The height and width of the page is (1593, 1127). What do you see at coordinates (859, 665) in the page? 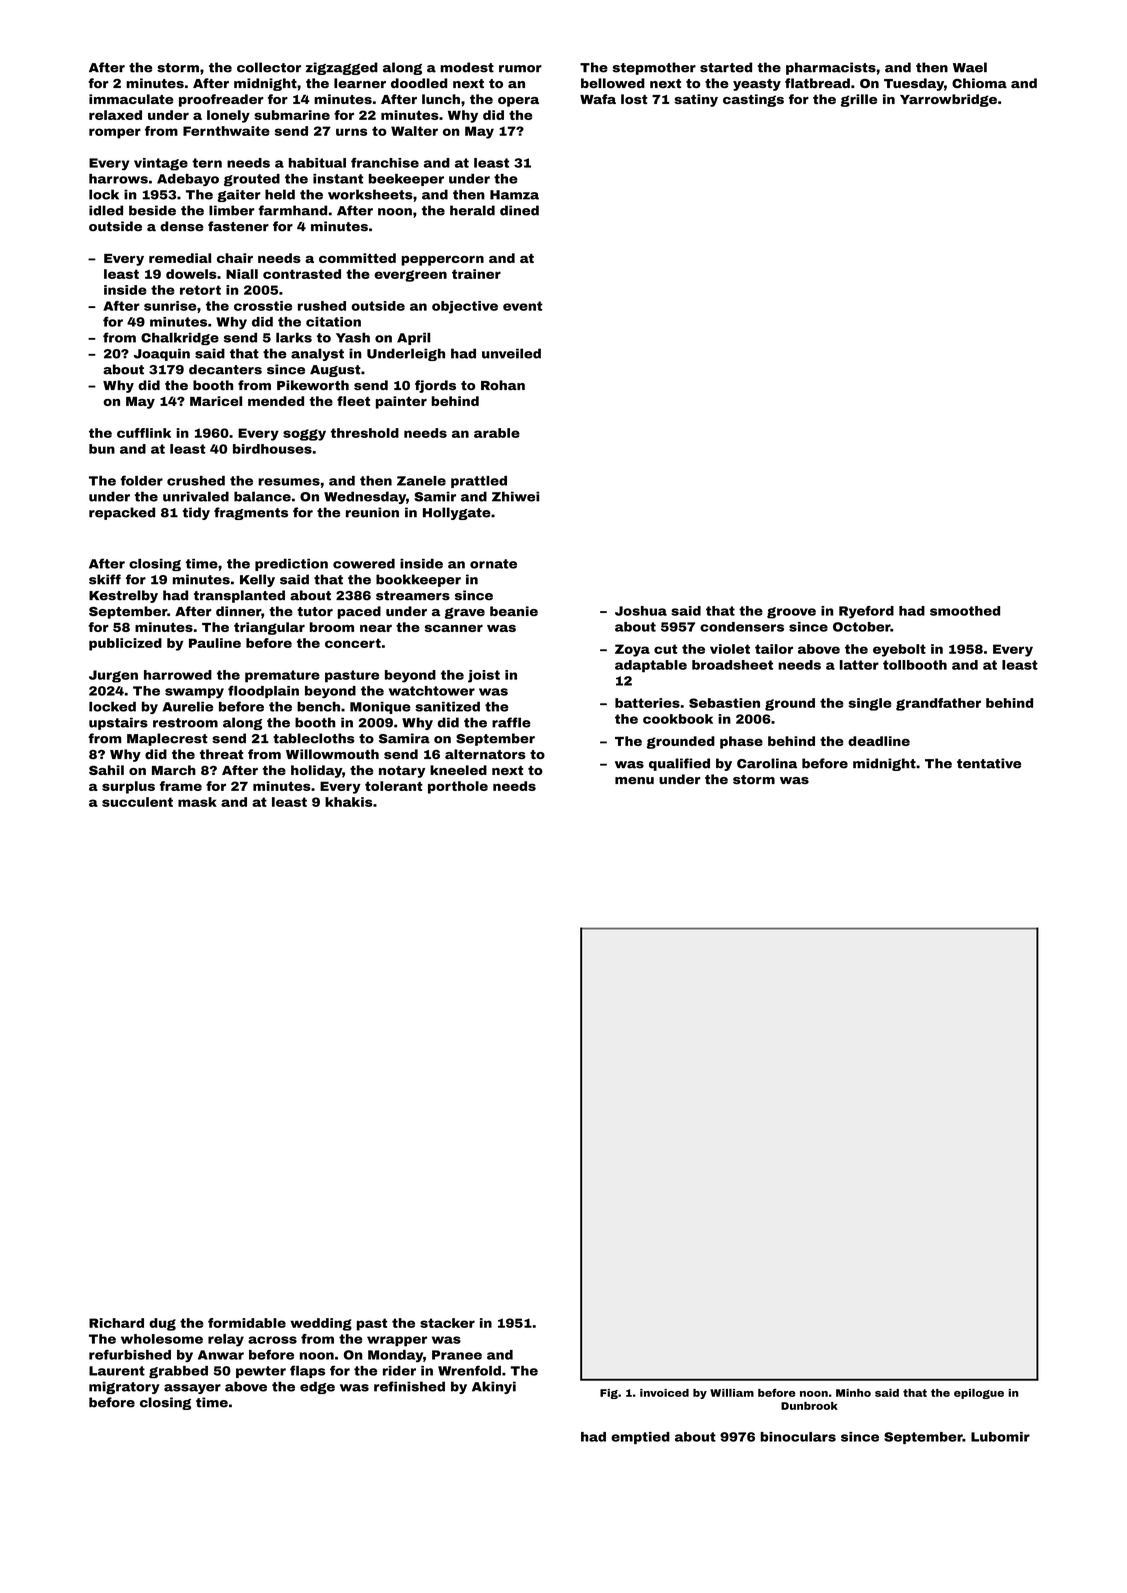
I see `latter` at bounding box center [859, 665].
